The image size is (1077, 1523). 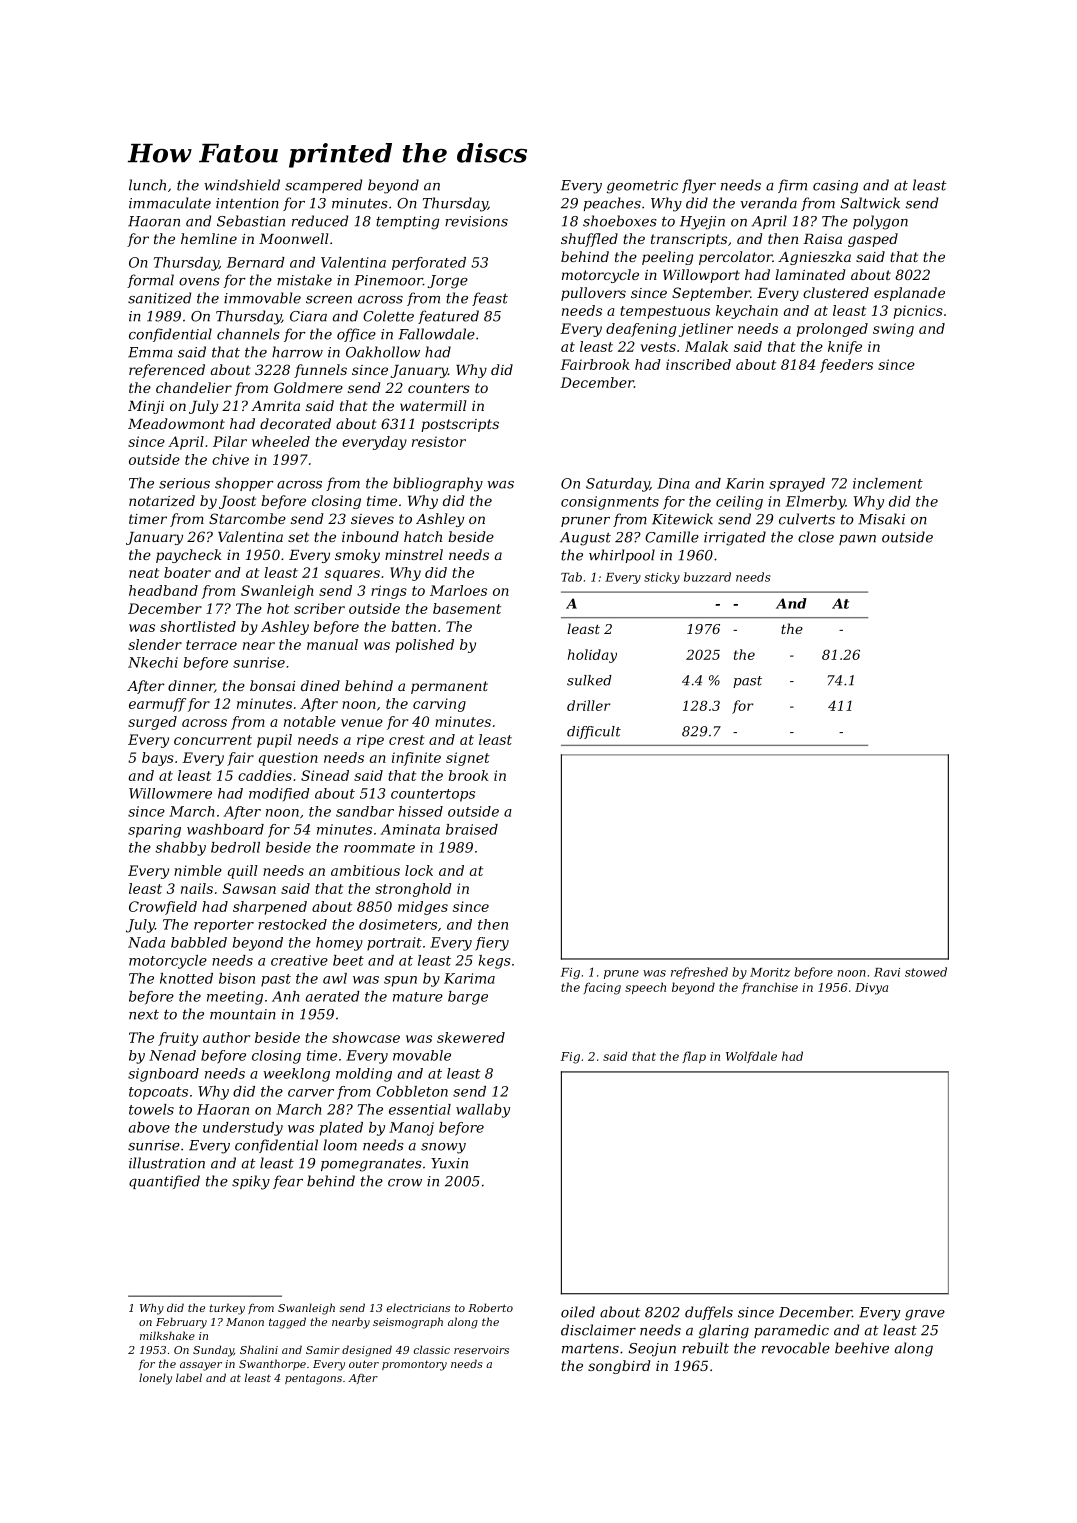 I want to click on Misaki, so click(x=881, y=519).
